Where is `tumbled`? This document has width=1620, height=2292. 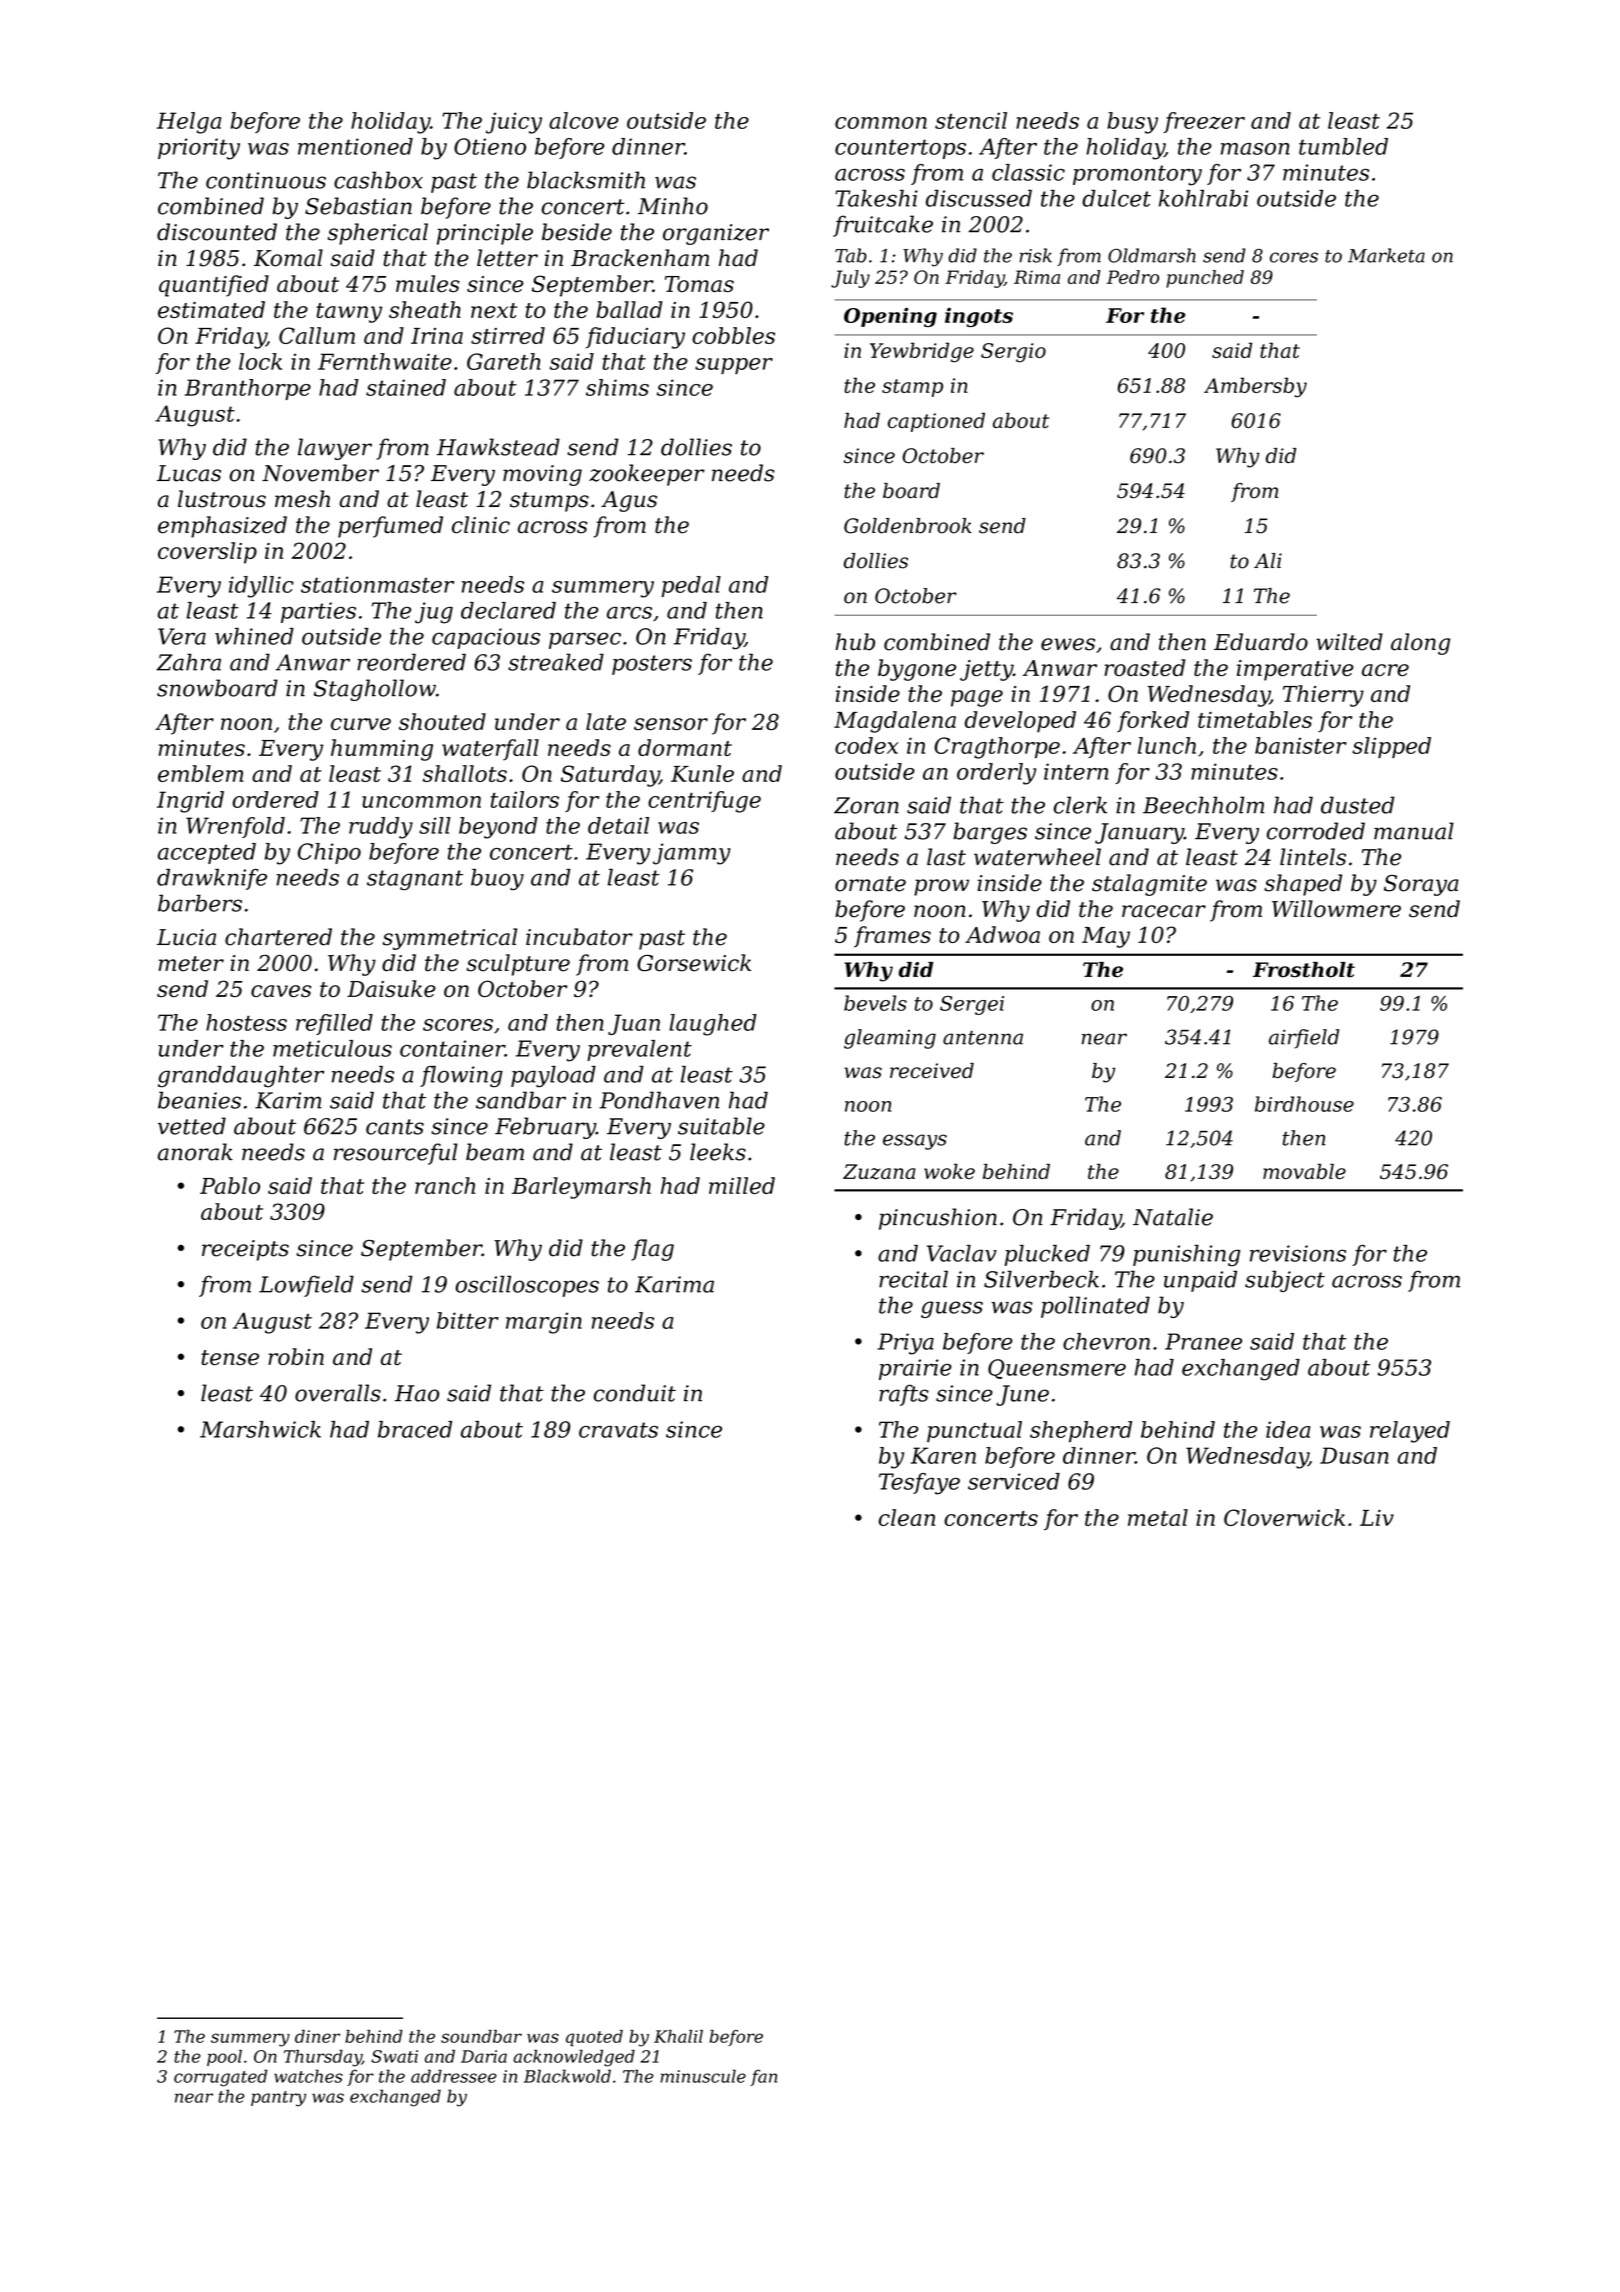 tumbled is located at coordinates (1343, 146).
